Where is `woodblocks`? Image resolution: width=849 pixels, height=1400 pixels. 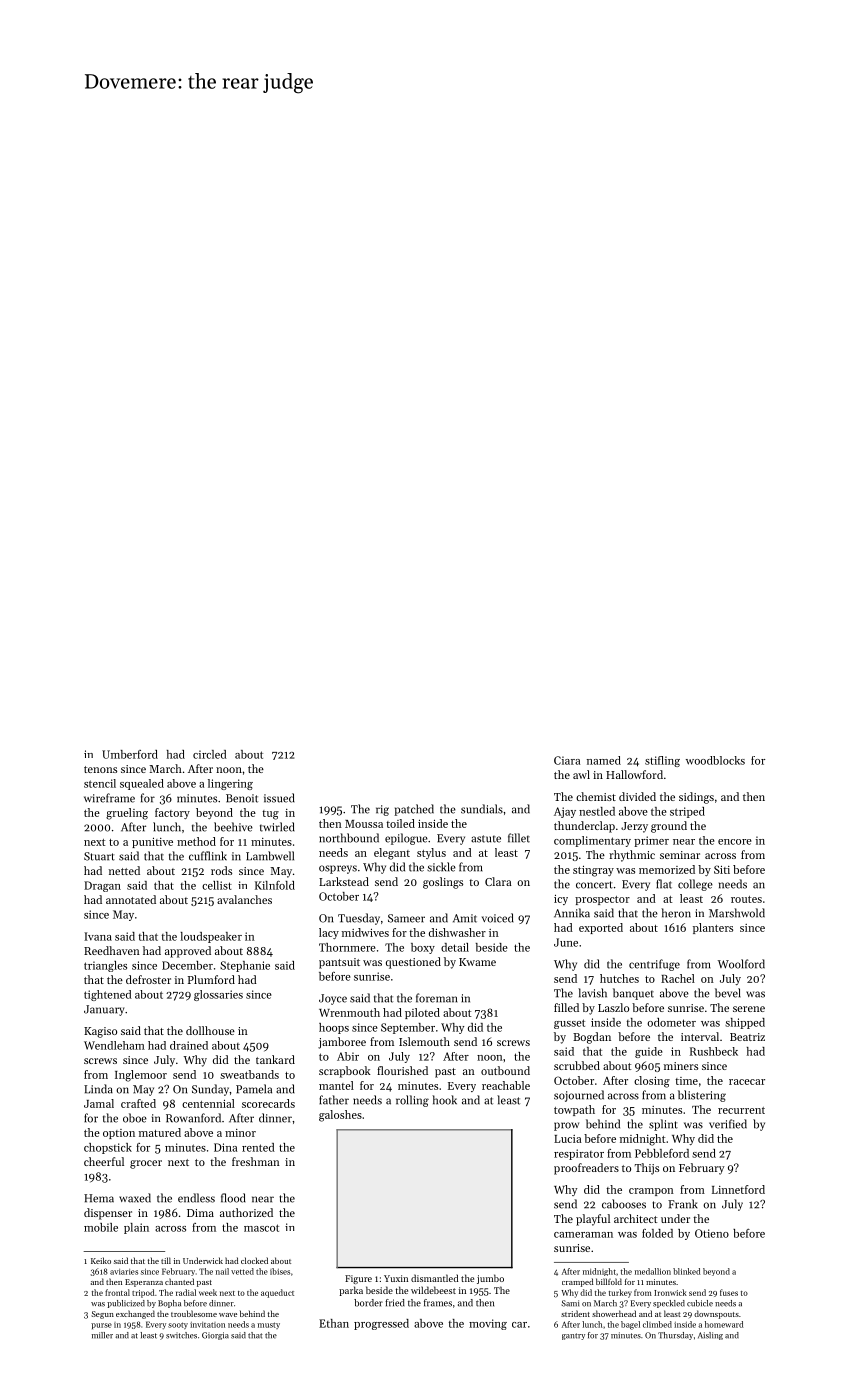
woodblocks is located at coordinates (715, 760).
